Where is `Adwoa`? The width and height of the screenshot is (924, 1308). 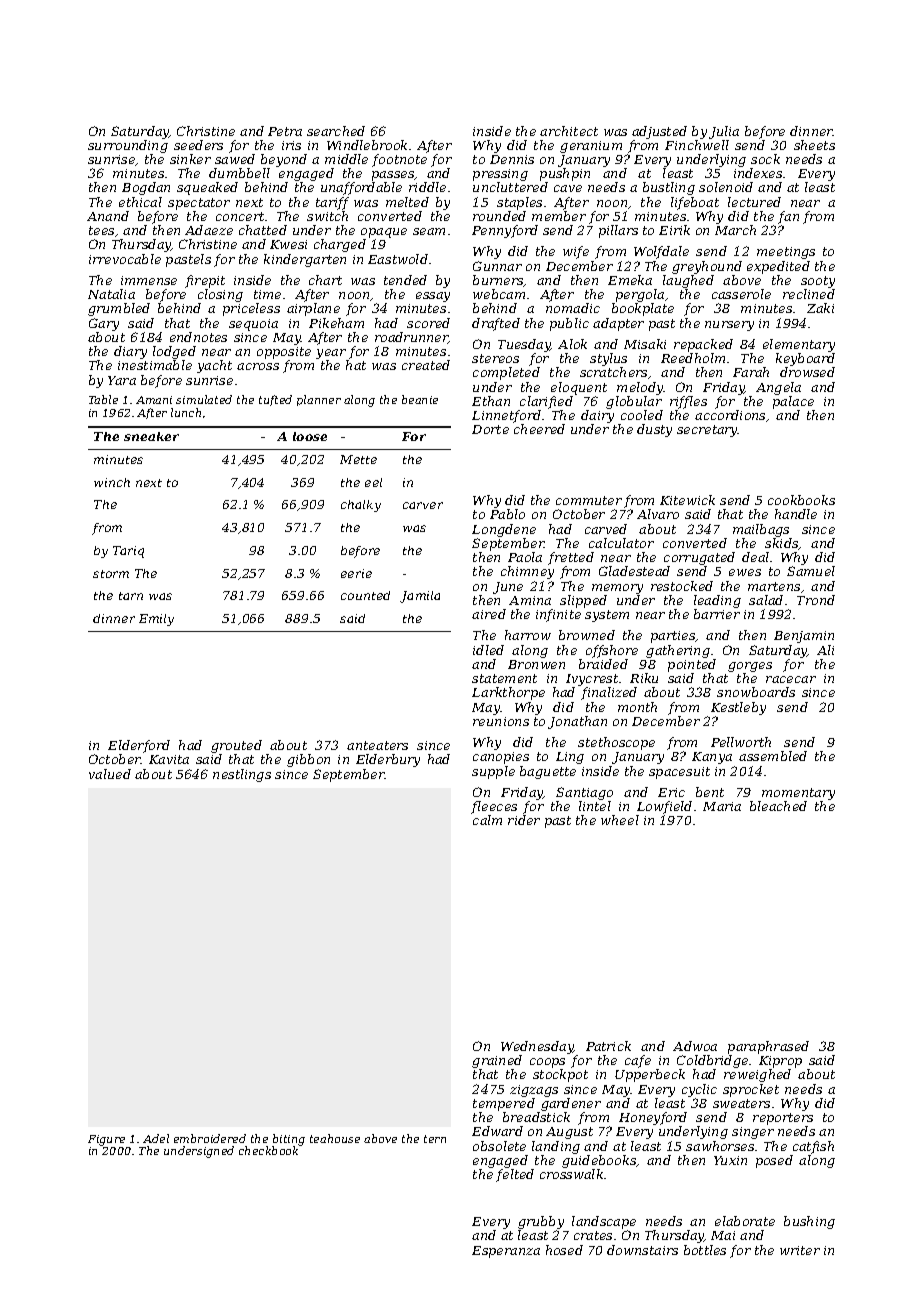 Adwoa is located at coordinates (695, 1046).
